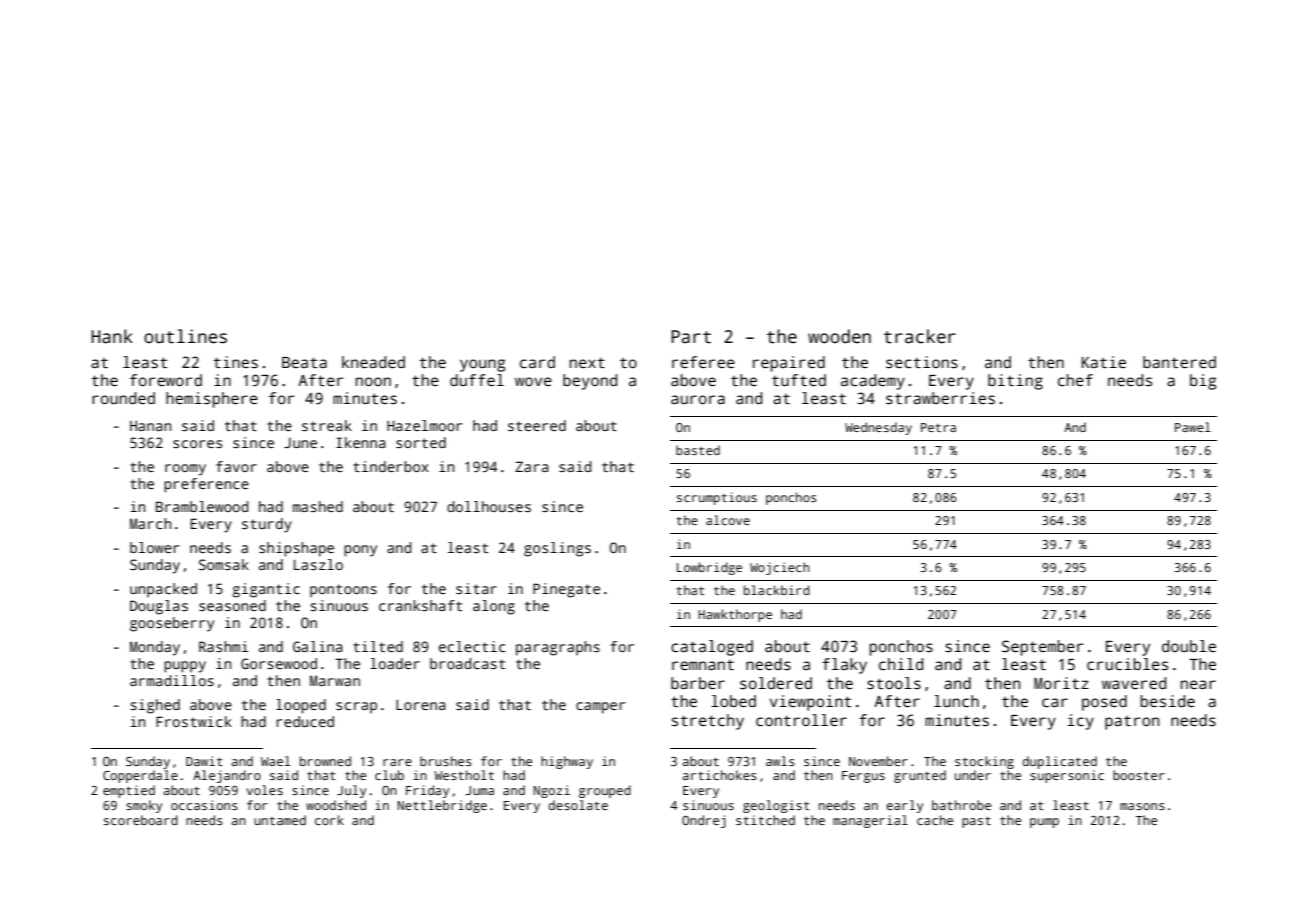  What do you see at coordinates (360, 551) in the page?
I see `pony` at bounding box center [360, 551].
